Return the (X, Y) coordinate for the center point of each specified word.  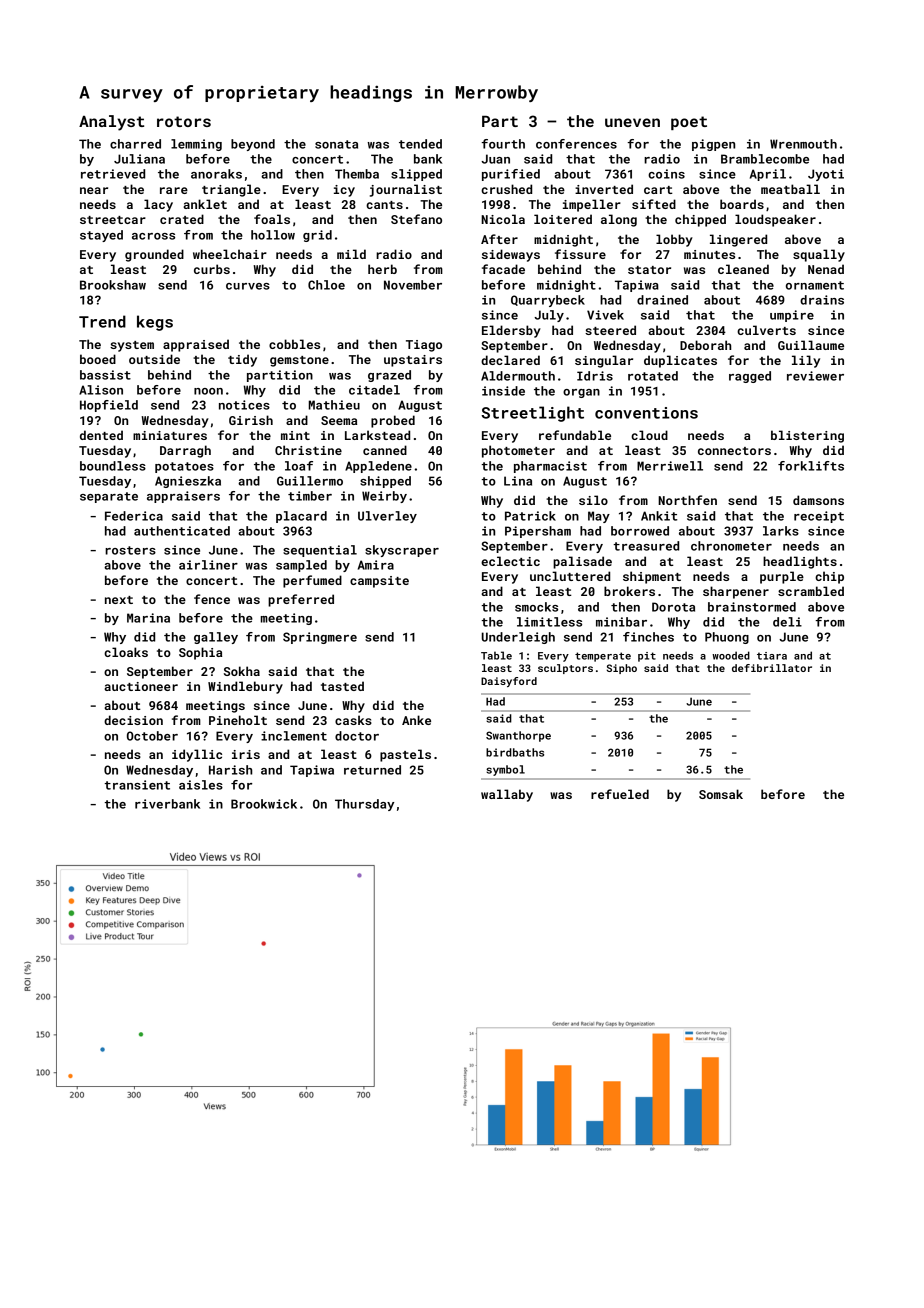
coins (666, 174)
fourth (503, 144)
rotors (184, 121)
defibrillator (772, 668)
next (119, 600)
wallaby (507, 795)
